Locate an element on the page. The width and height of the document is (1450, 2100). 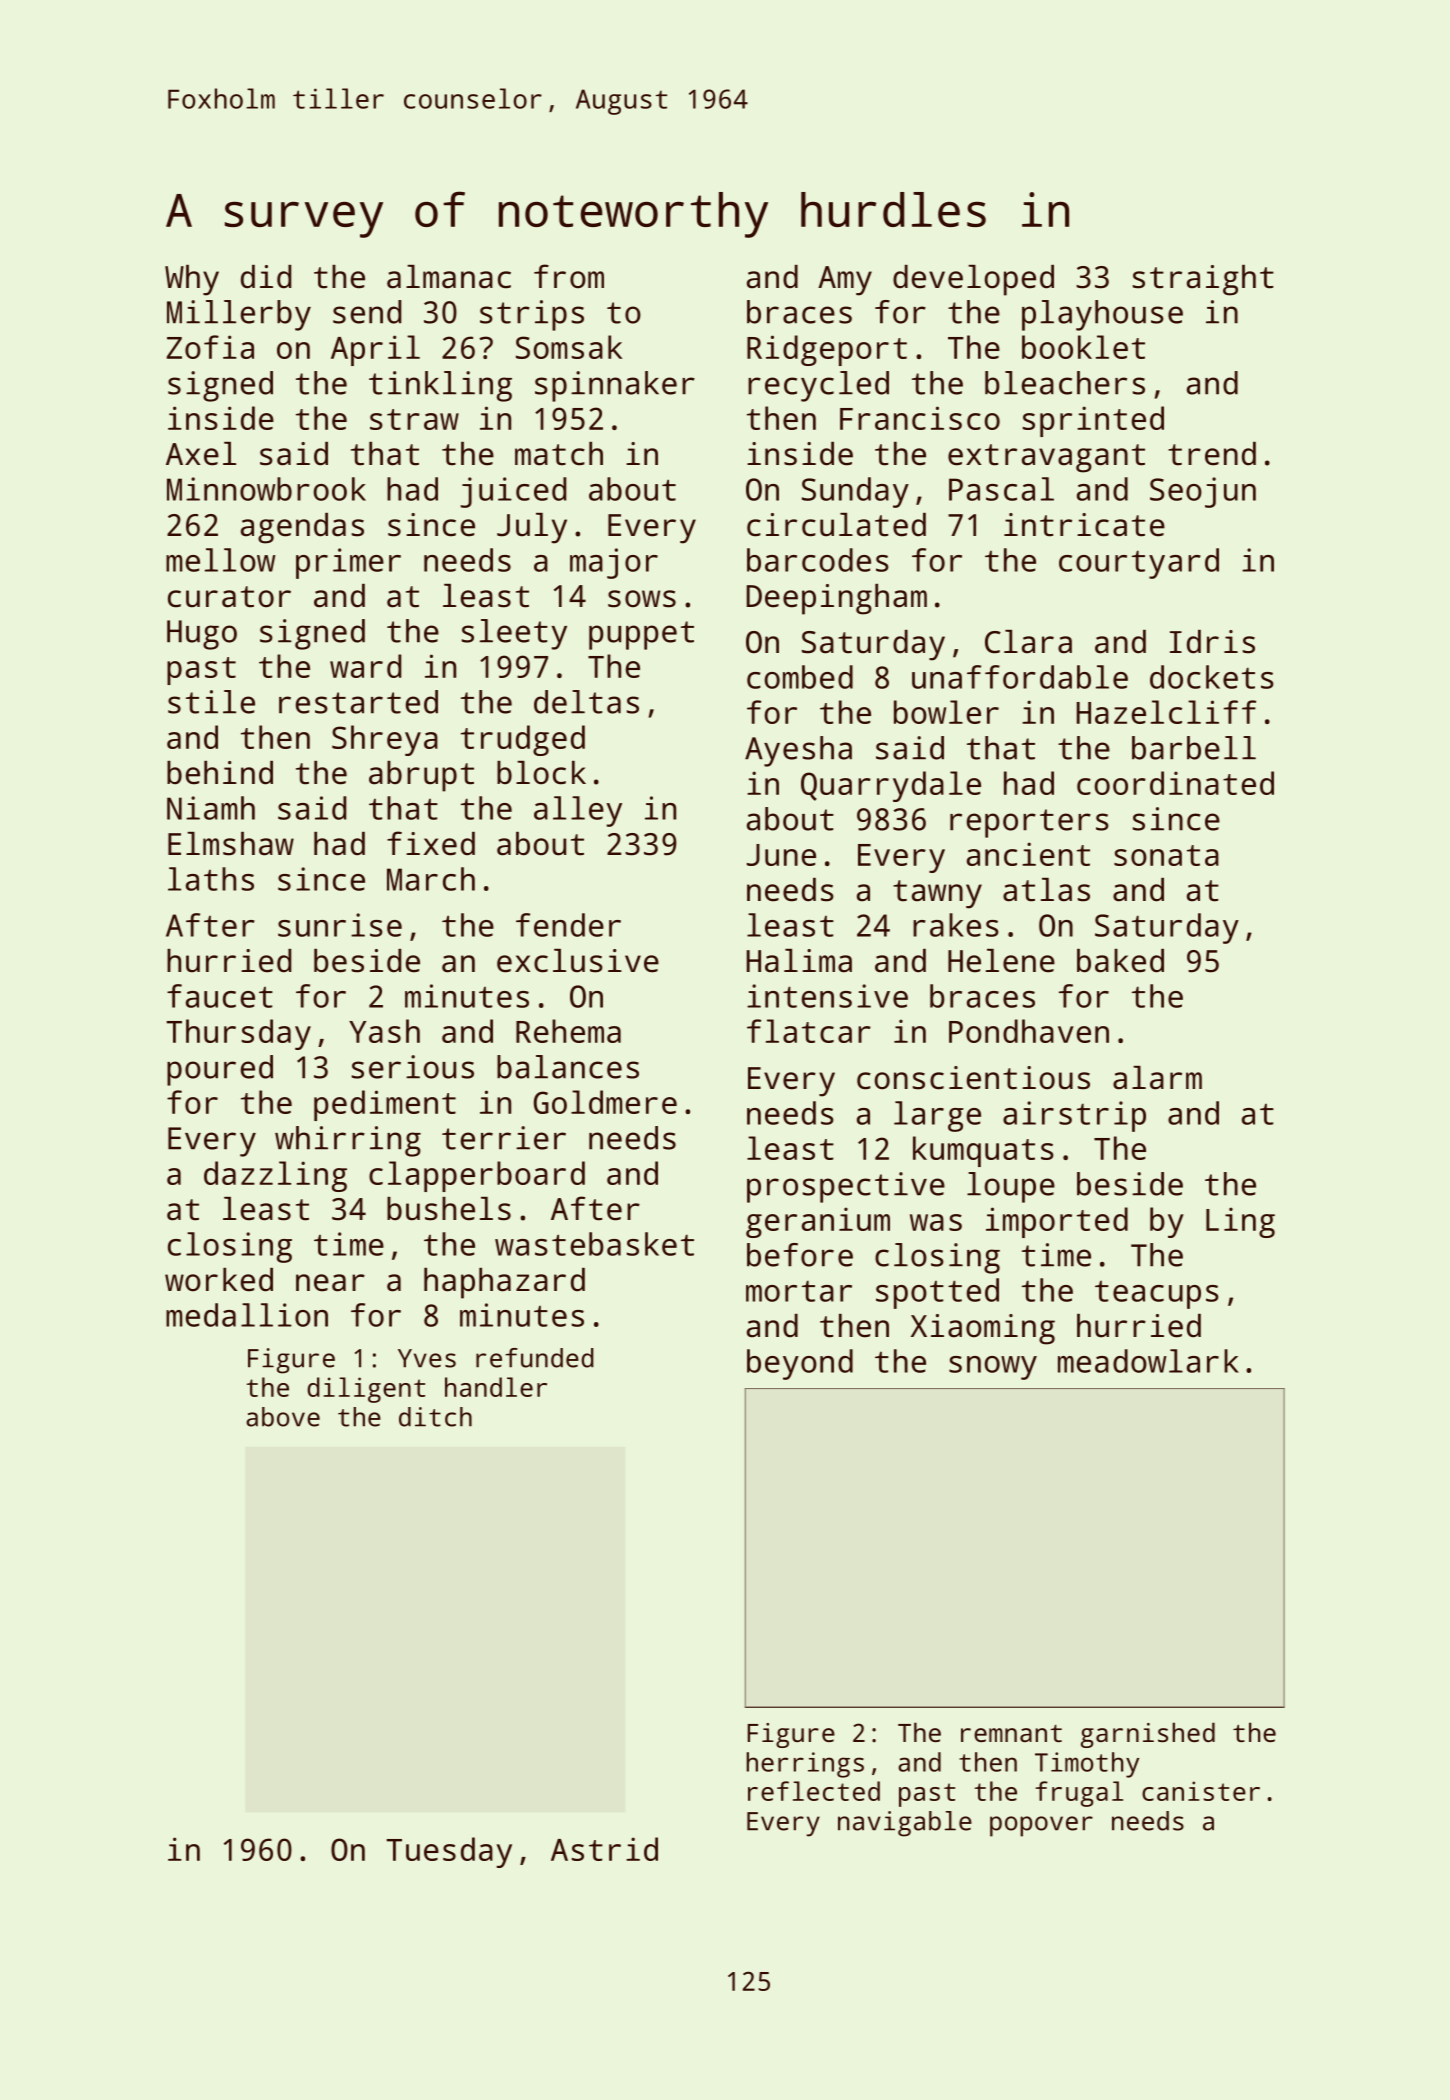
Tuesday is located at coordinates (449, 1852).
